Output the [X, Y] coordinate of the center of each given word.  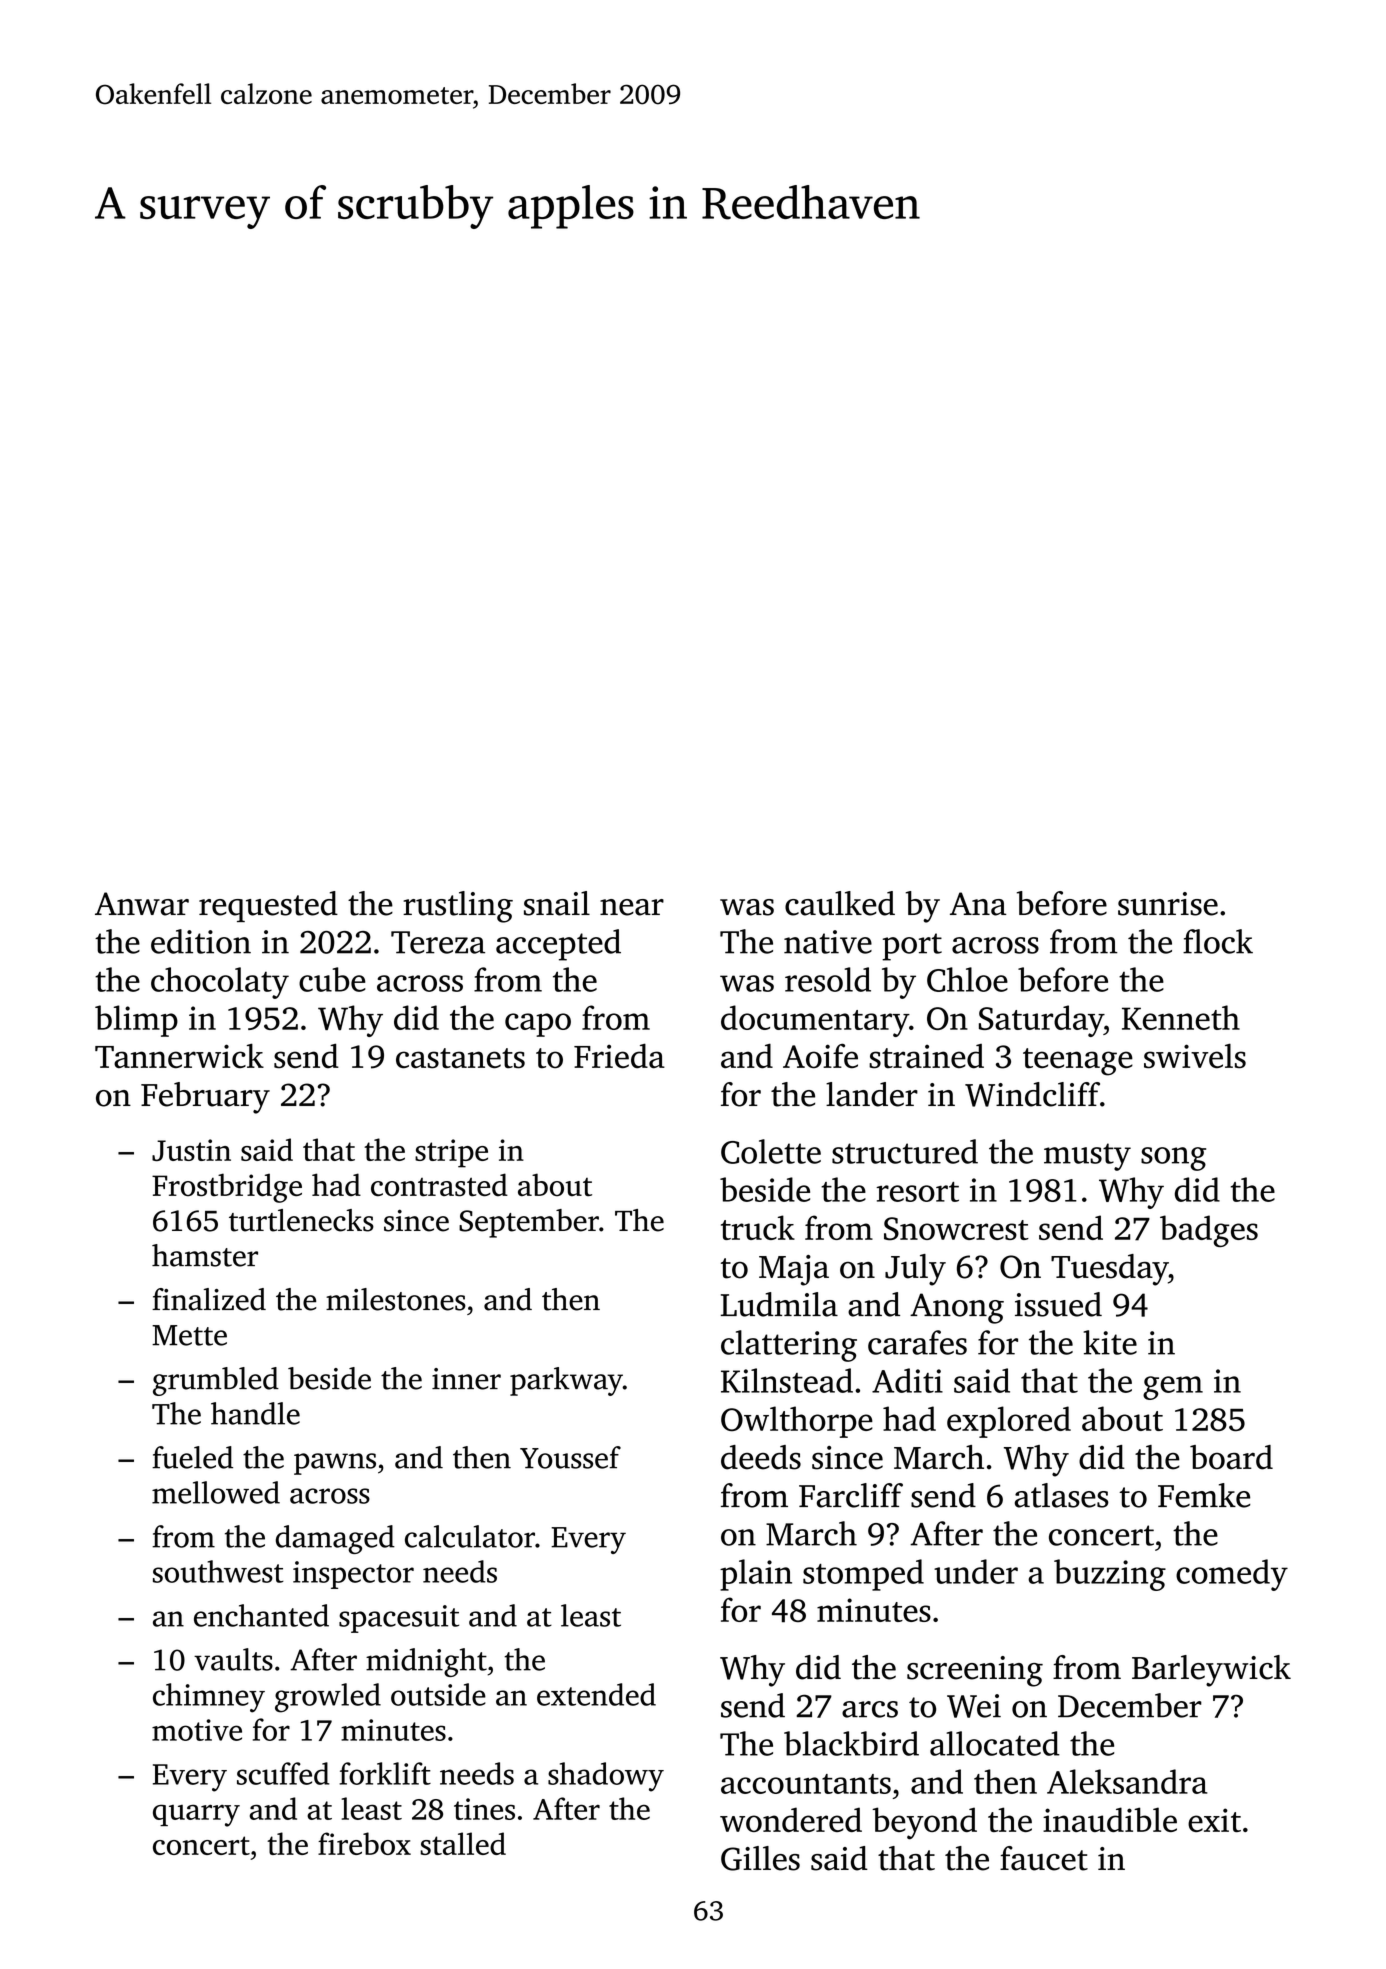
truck [758, 1227]
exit [1214, 1820]
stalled [463, 1843]
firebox [364, 1843]
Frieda [619, 1056]
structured [905, 1151]
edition [201, 941]
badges [1209, 1231]
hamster [205, 1255]
